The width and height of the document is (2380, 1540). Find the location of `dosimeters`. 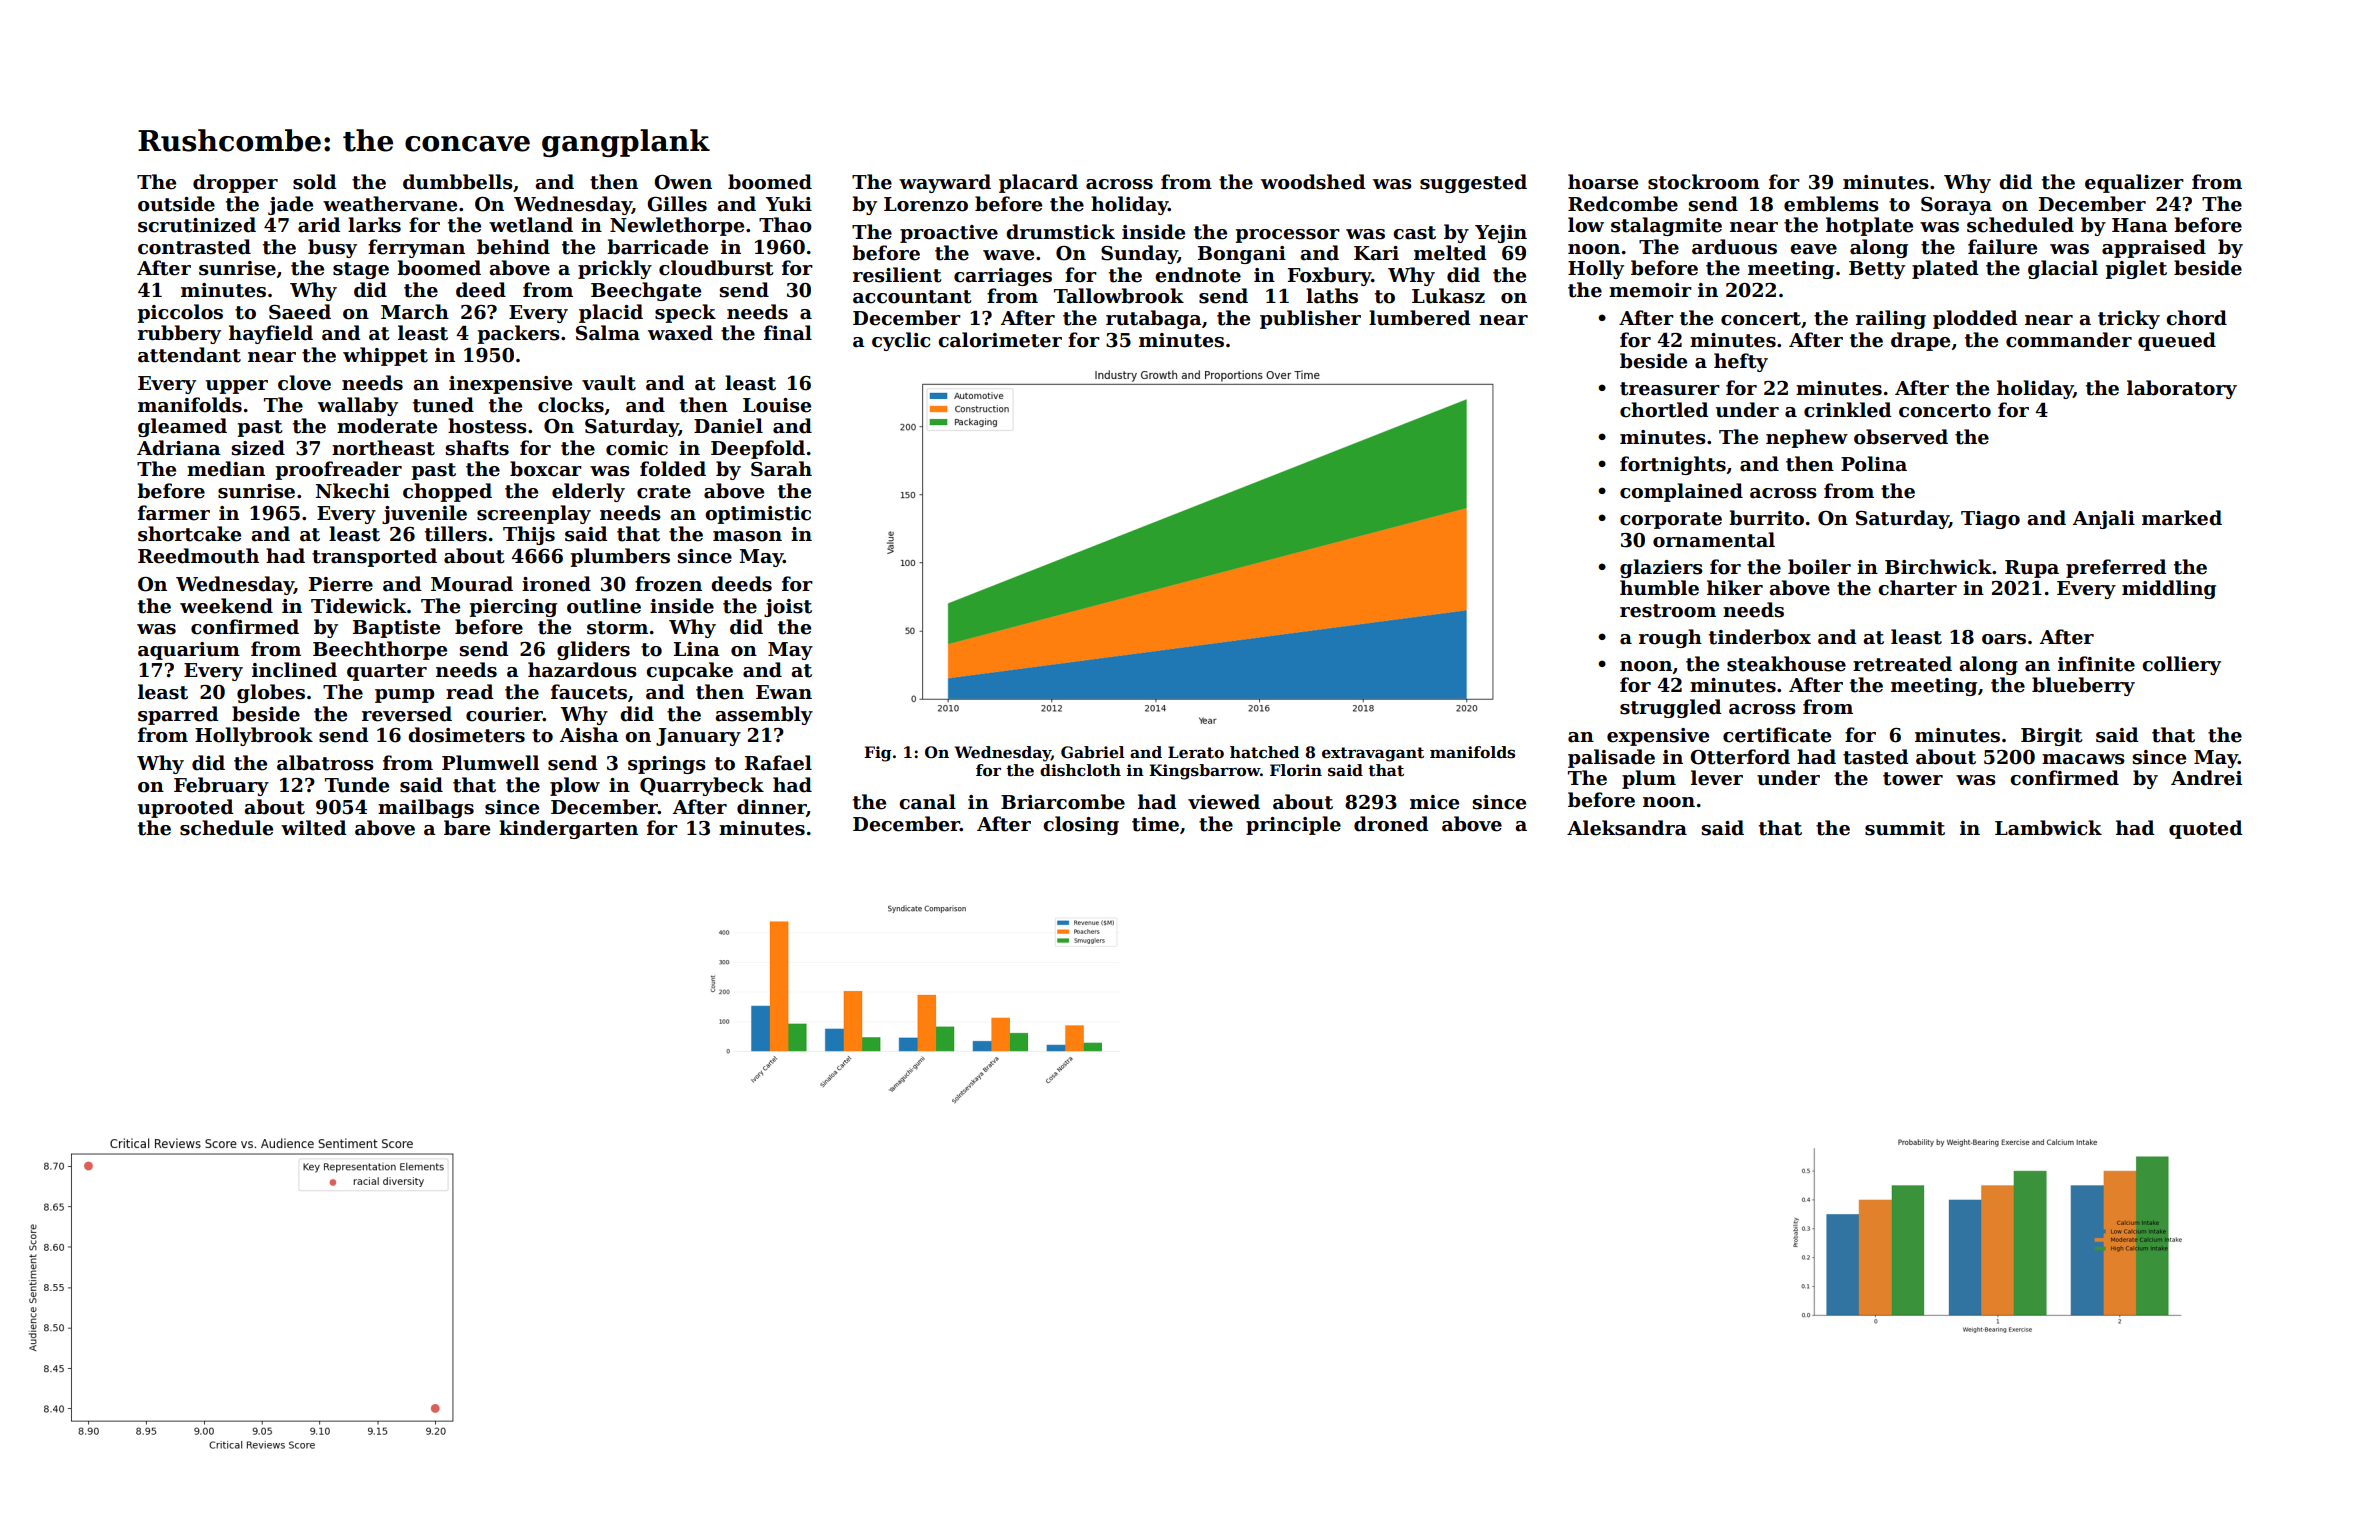

dosimeters is located at coordinates (466, 735).
